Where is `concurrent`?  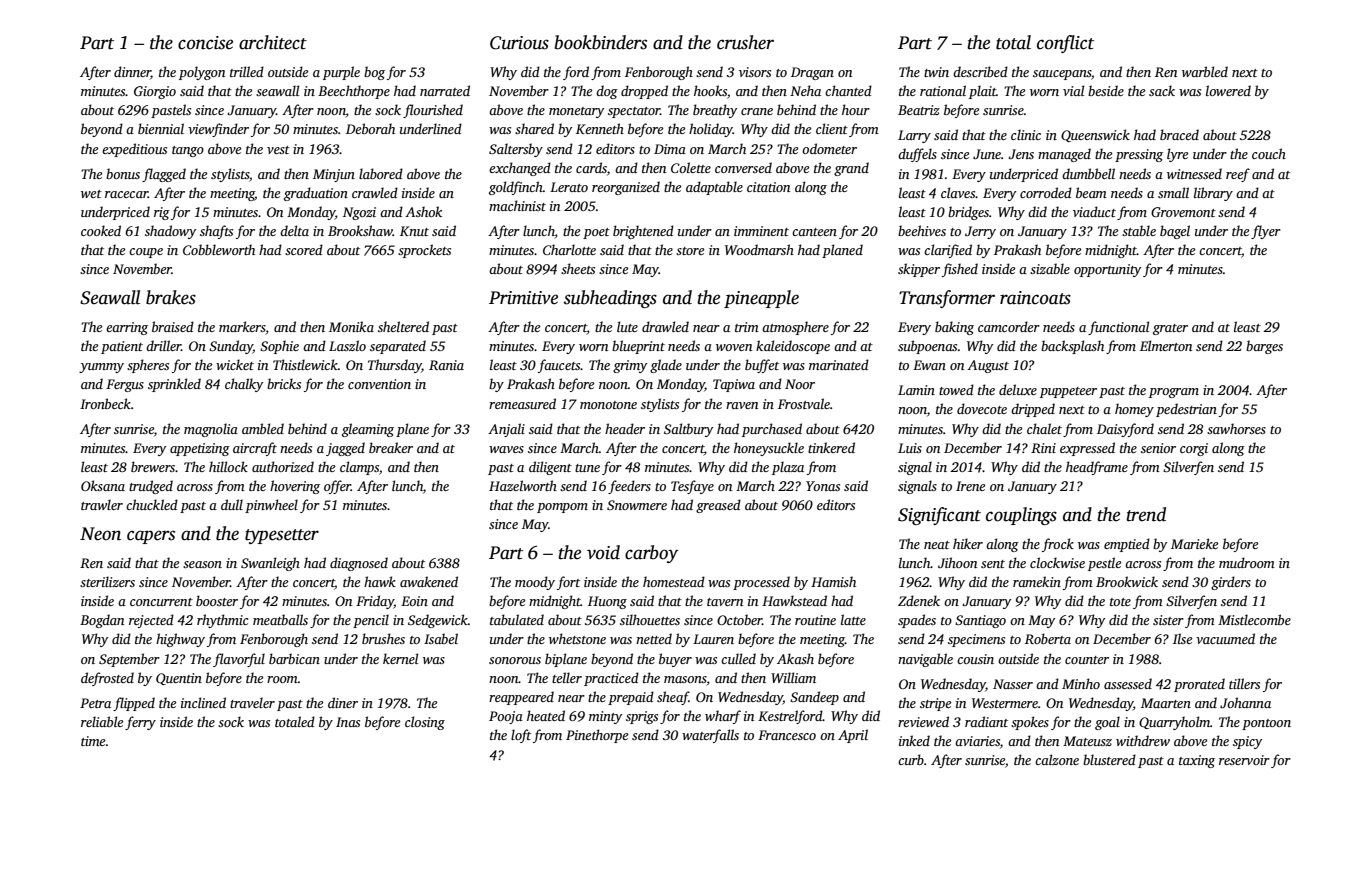
concurrent is located at coordinates (161, 602).
